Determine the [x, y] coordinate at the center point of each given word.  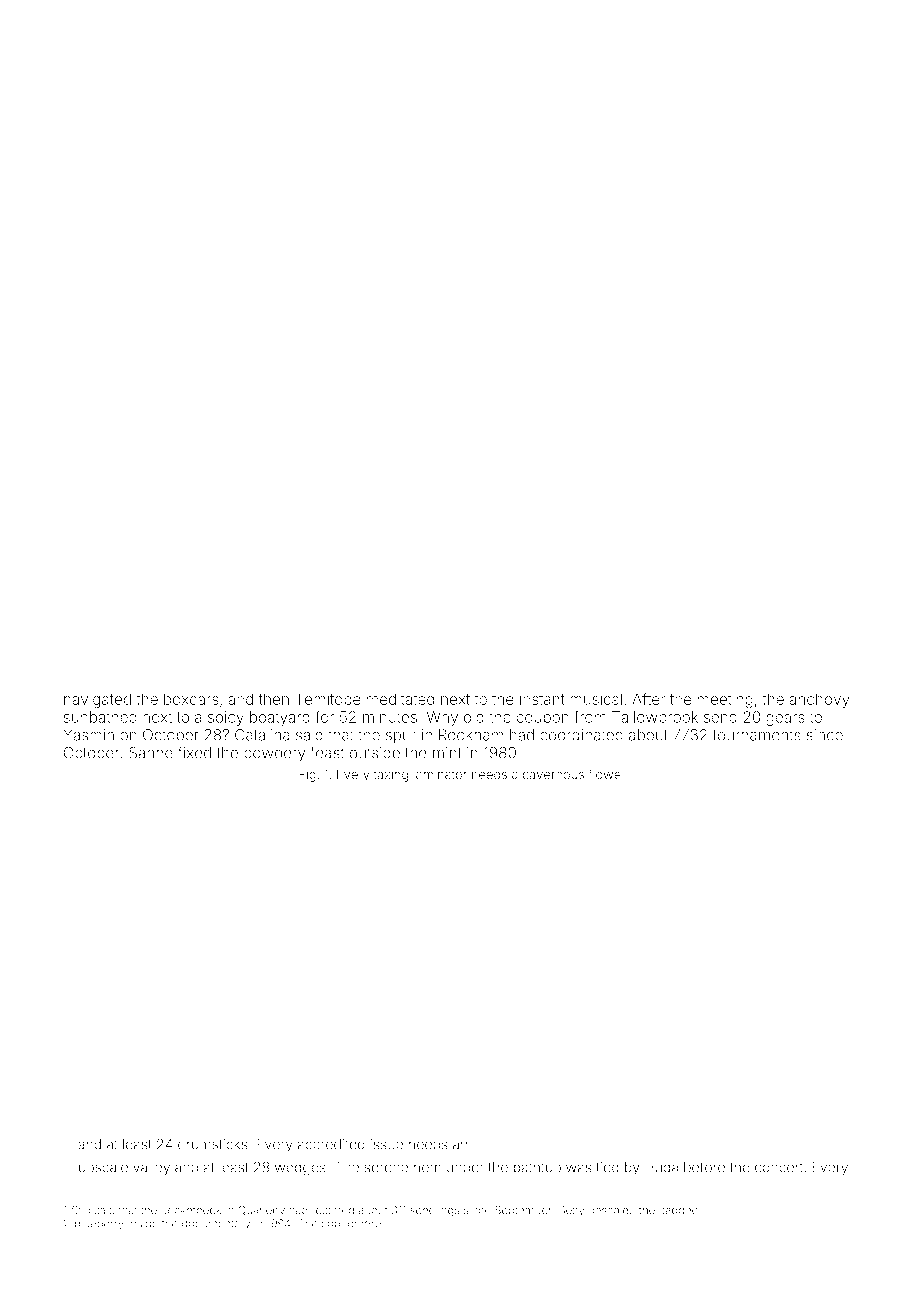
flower [606, 774]
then [274, 699]
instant [542, 699]
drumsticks [212, 1144]
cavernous [553, 775]
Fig [307, 775]
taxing [391, 775]
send [720, 717]
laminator [440, 774]
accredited [331, 1144]
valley [151, 1169]
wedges [300, 1169]
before [704, 1167]
